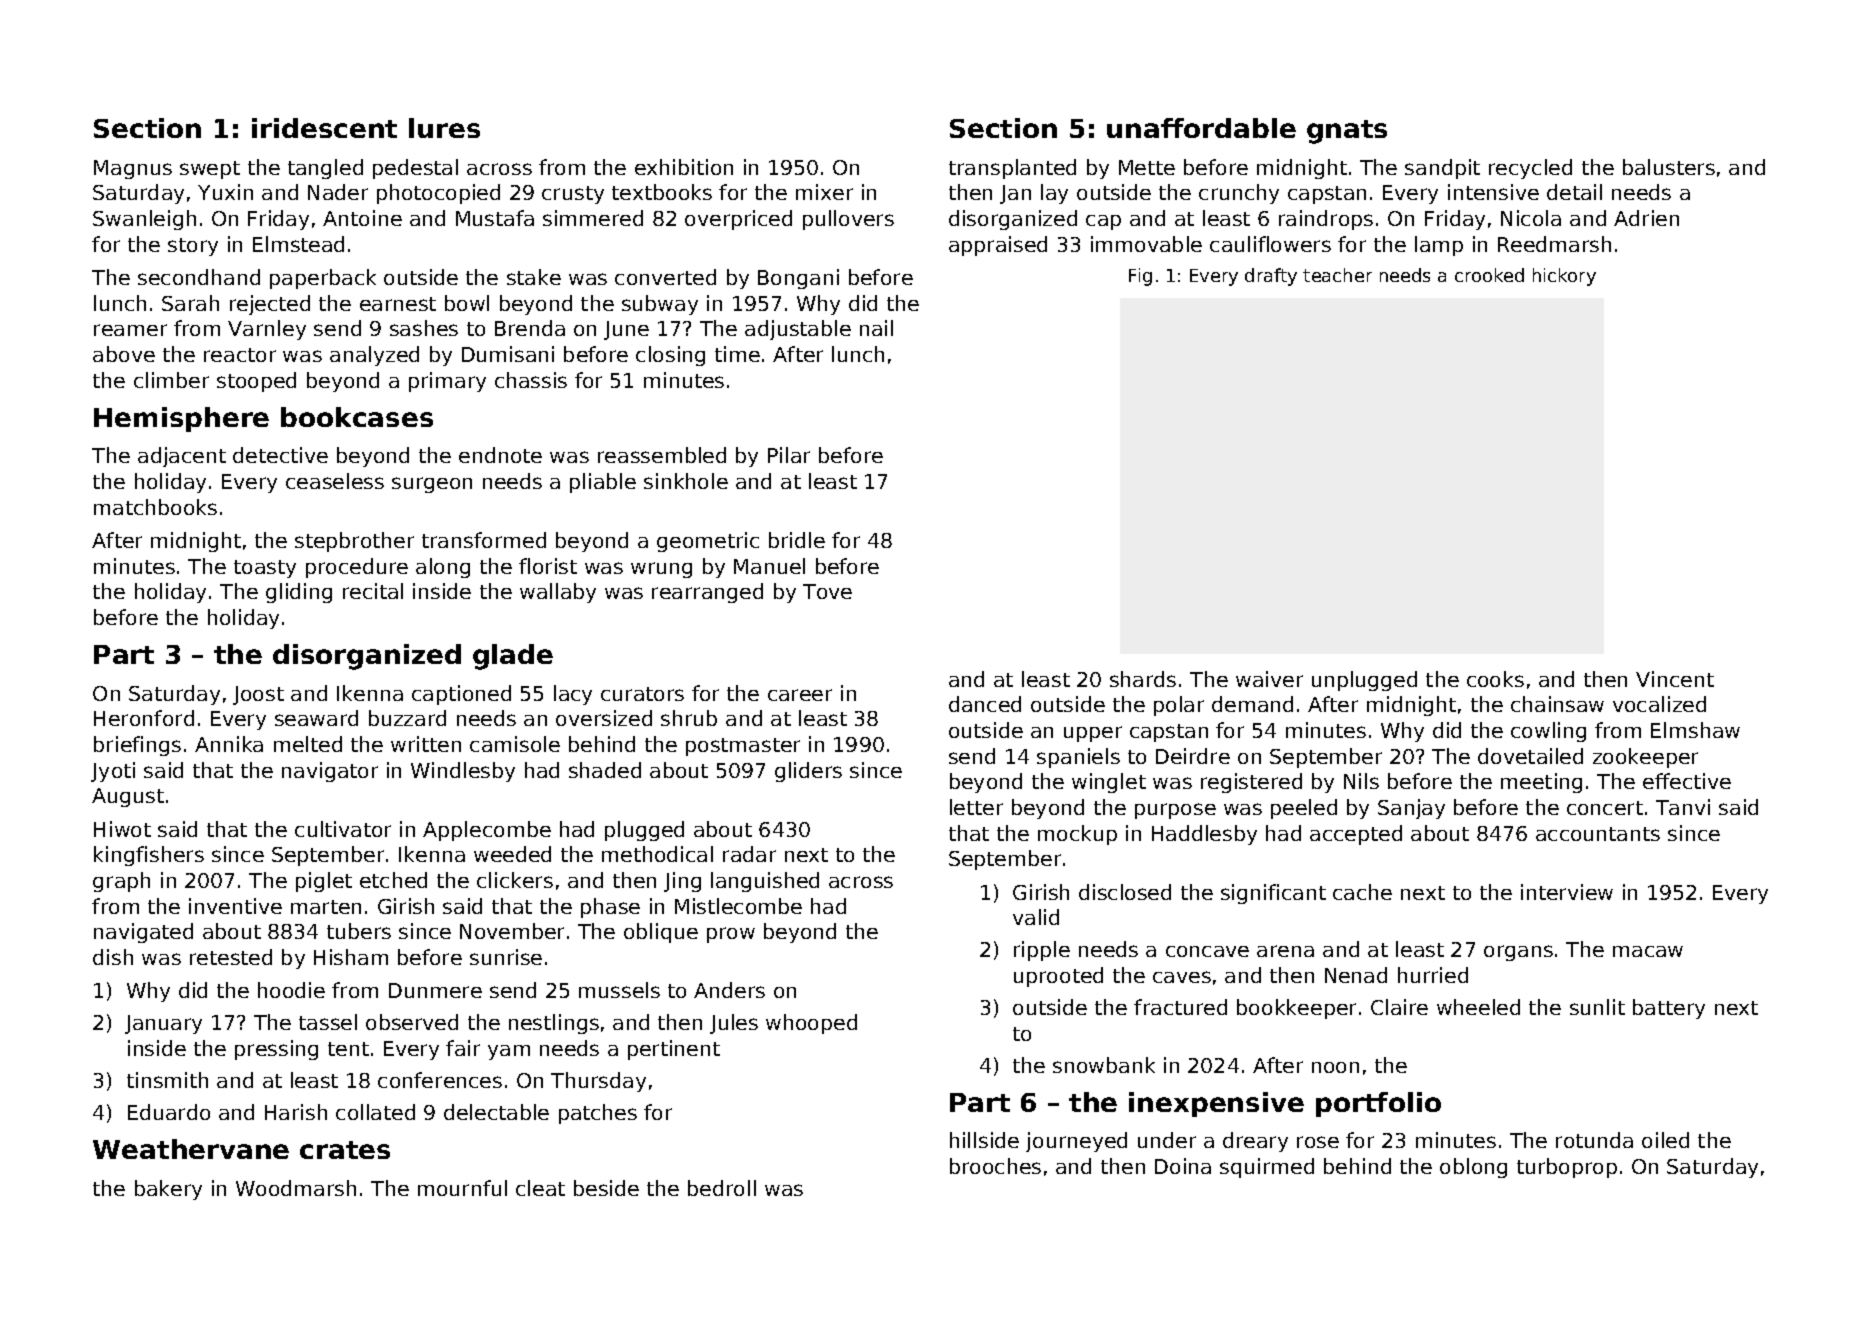 Image resolution: width=1869 pixels, height=1321 pixels. Describe the element at coordinates (686, 481) in the document. I see `sinkhole` at that location.
